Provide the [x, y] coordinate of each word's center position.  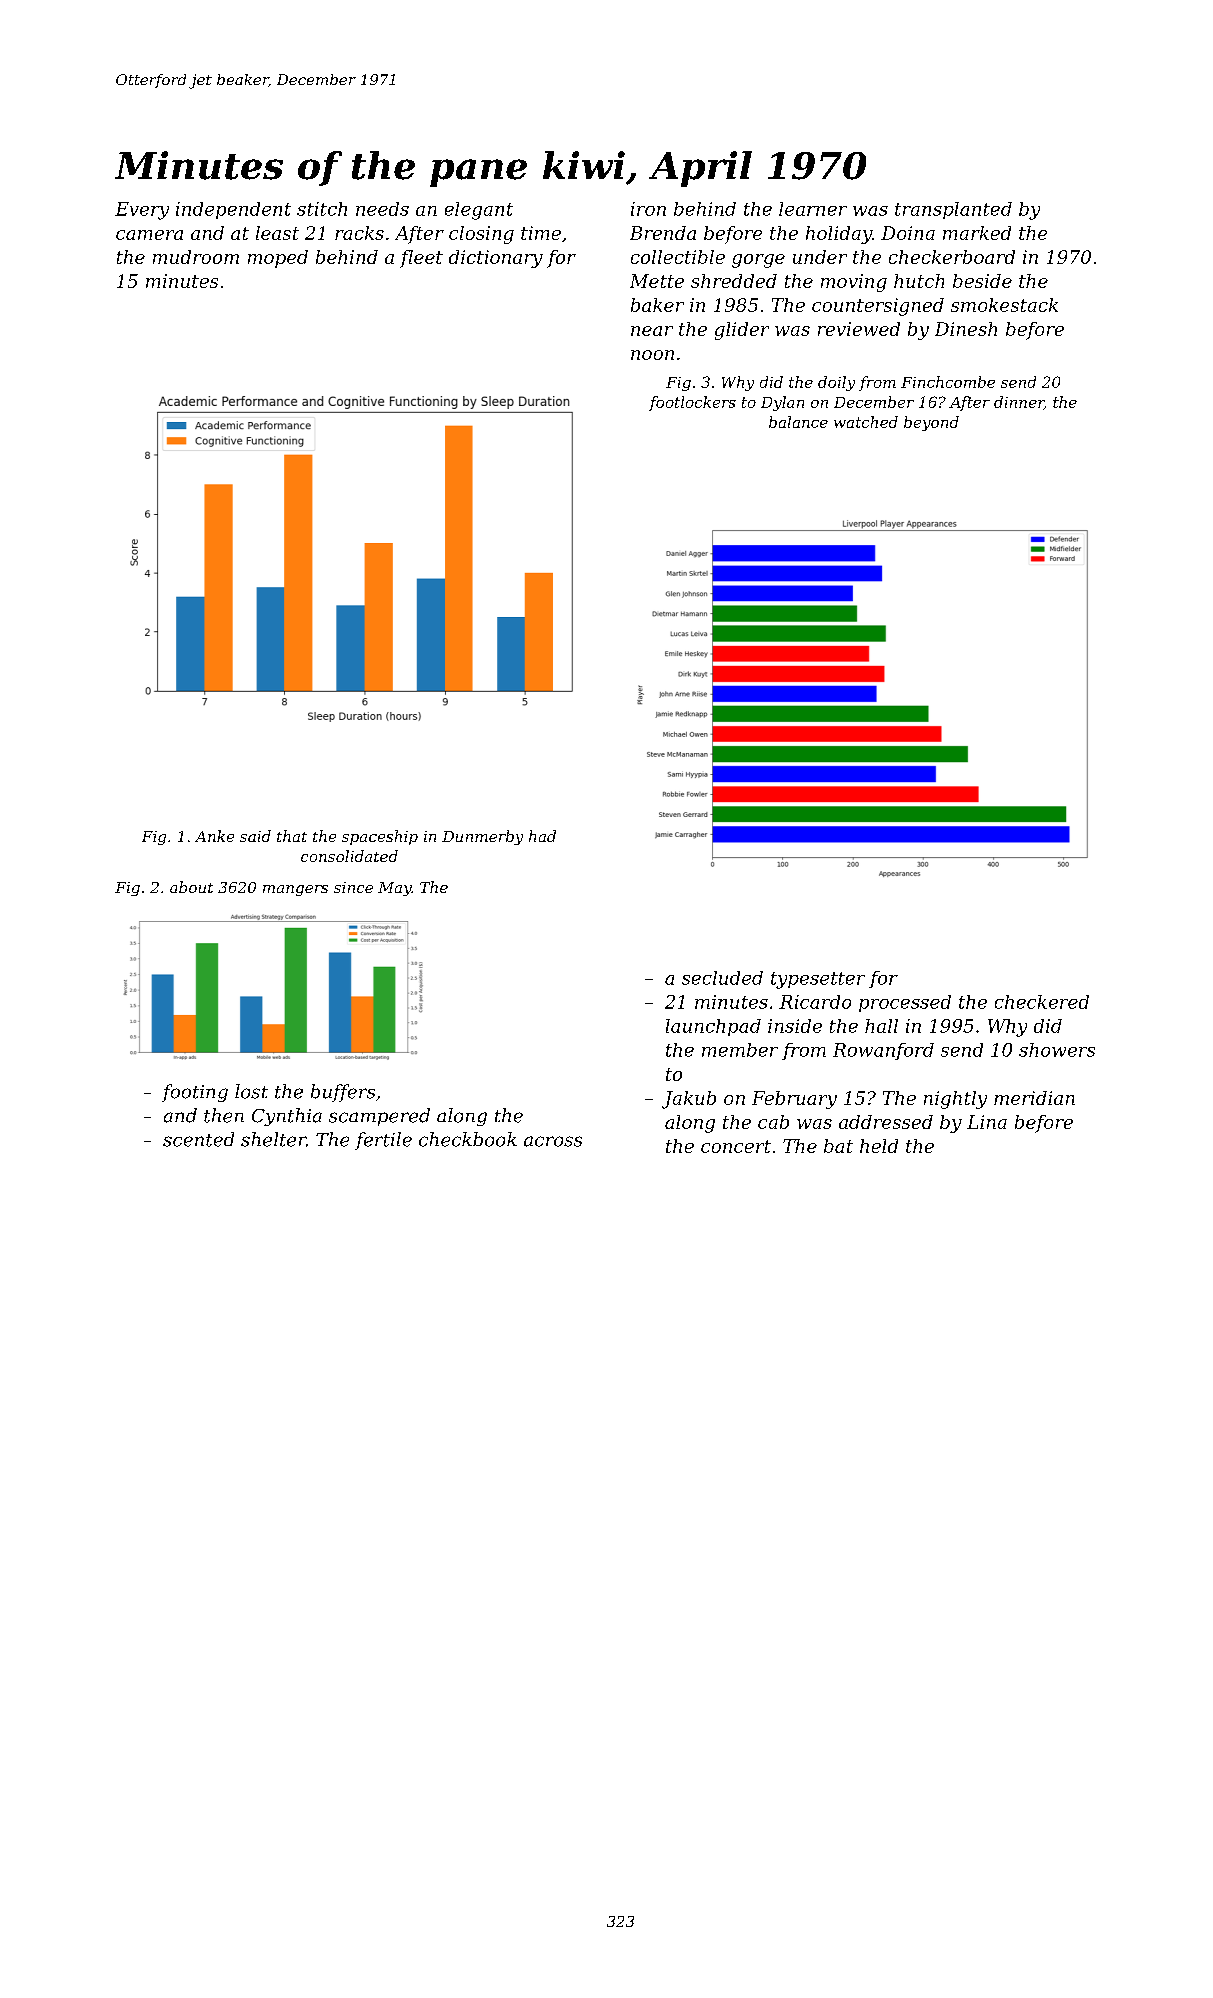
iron [648, 209]
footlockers [692, 403]
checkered [1042, 1002]
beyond [931, 423]
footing [195, 1093]
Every [142, 211]
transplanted [953, 210]
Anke [214, 836]
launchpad [713, 1027]
